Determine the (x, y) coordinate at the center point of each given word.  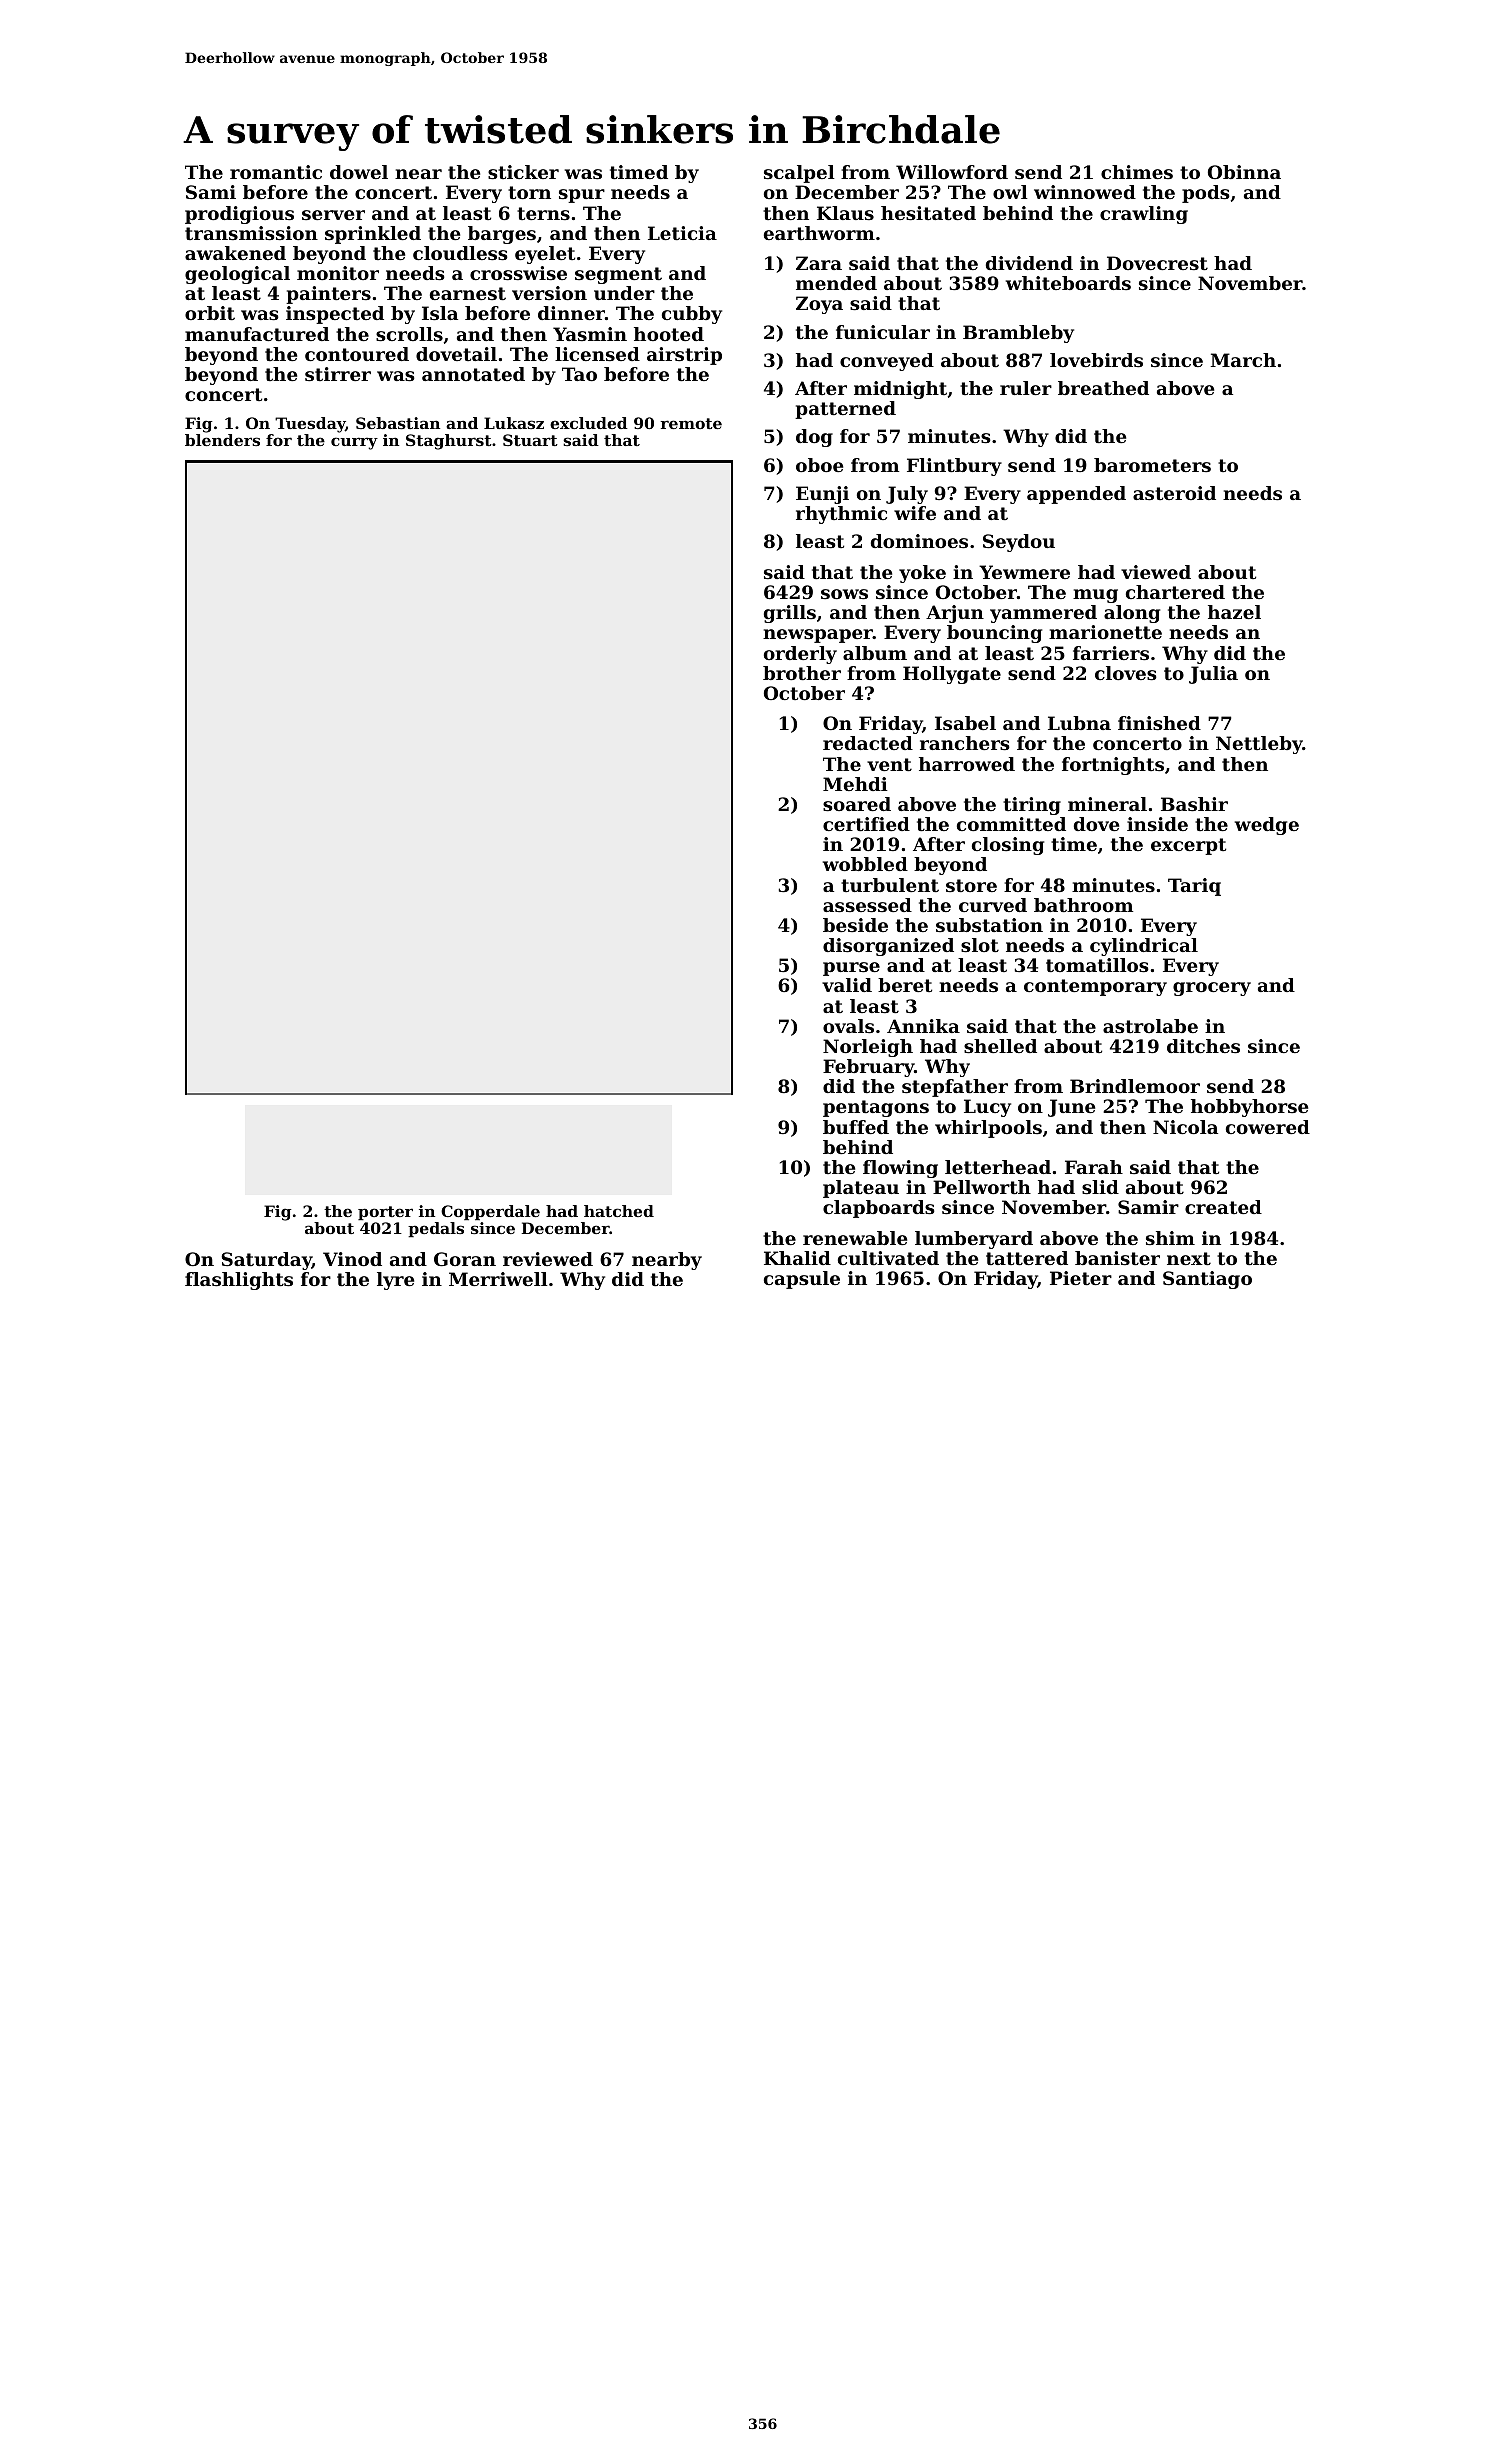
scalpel (799, 174)
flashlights (239, 1281)
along (1132, 614)
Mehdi (855, 784)
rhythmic (841, 515)
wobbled (865, 864)
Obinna (1244, 172)
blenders (222, 440)
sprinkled (373, 235)
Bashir (1194, 804)
